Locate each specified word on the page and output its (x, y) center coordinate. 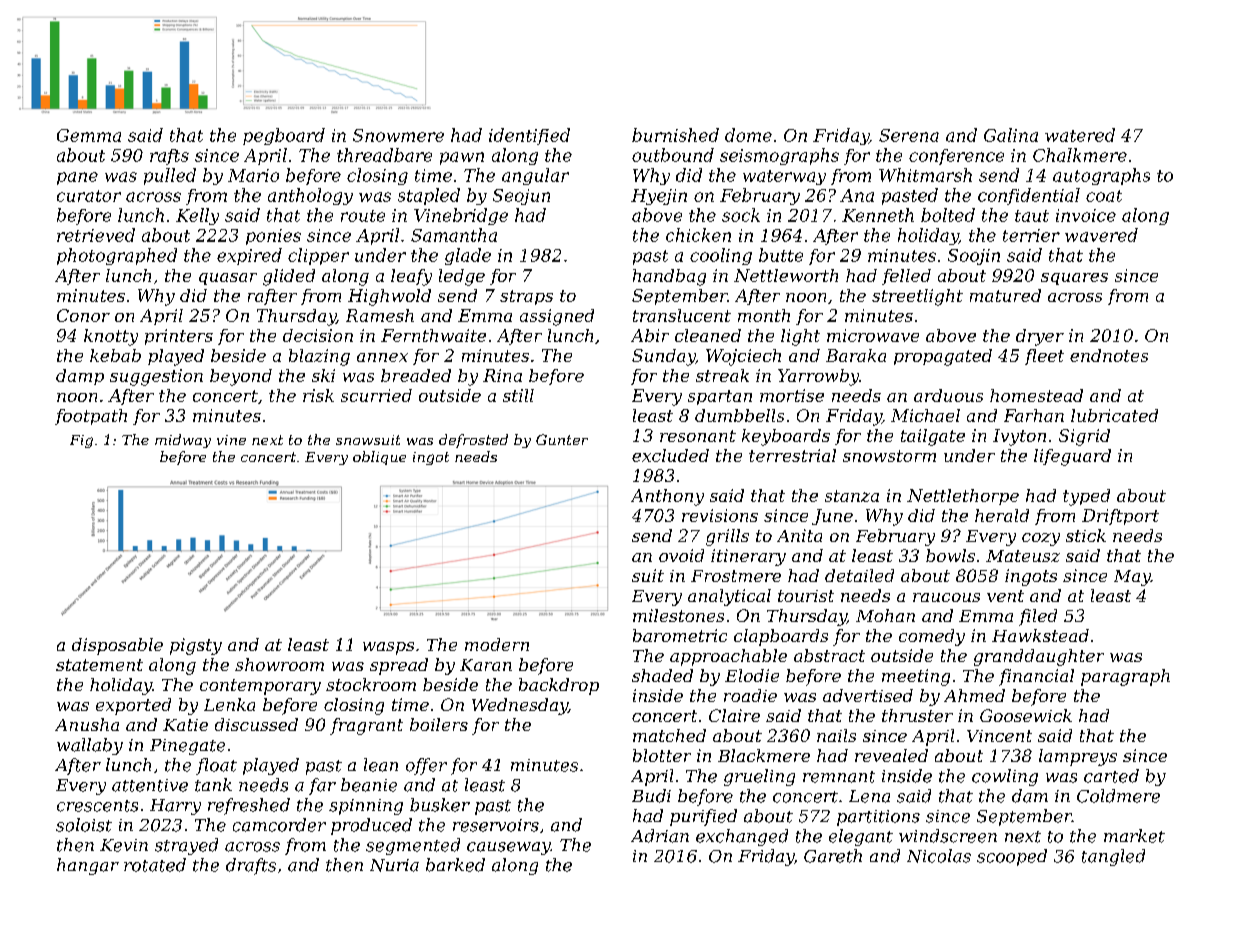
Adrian (660, 836)
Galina (1011, 135)
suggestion (156, 377)
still (518, 395)
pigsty (196, 646)
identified (529, 136)
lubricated (1114, 415)
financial (1036, 677)
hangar (88, 866)
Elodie (752, 675)
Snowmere (398, 135)
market (1134, 836)
